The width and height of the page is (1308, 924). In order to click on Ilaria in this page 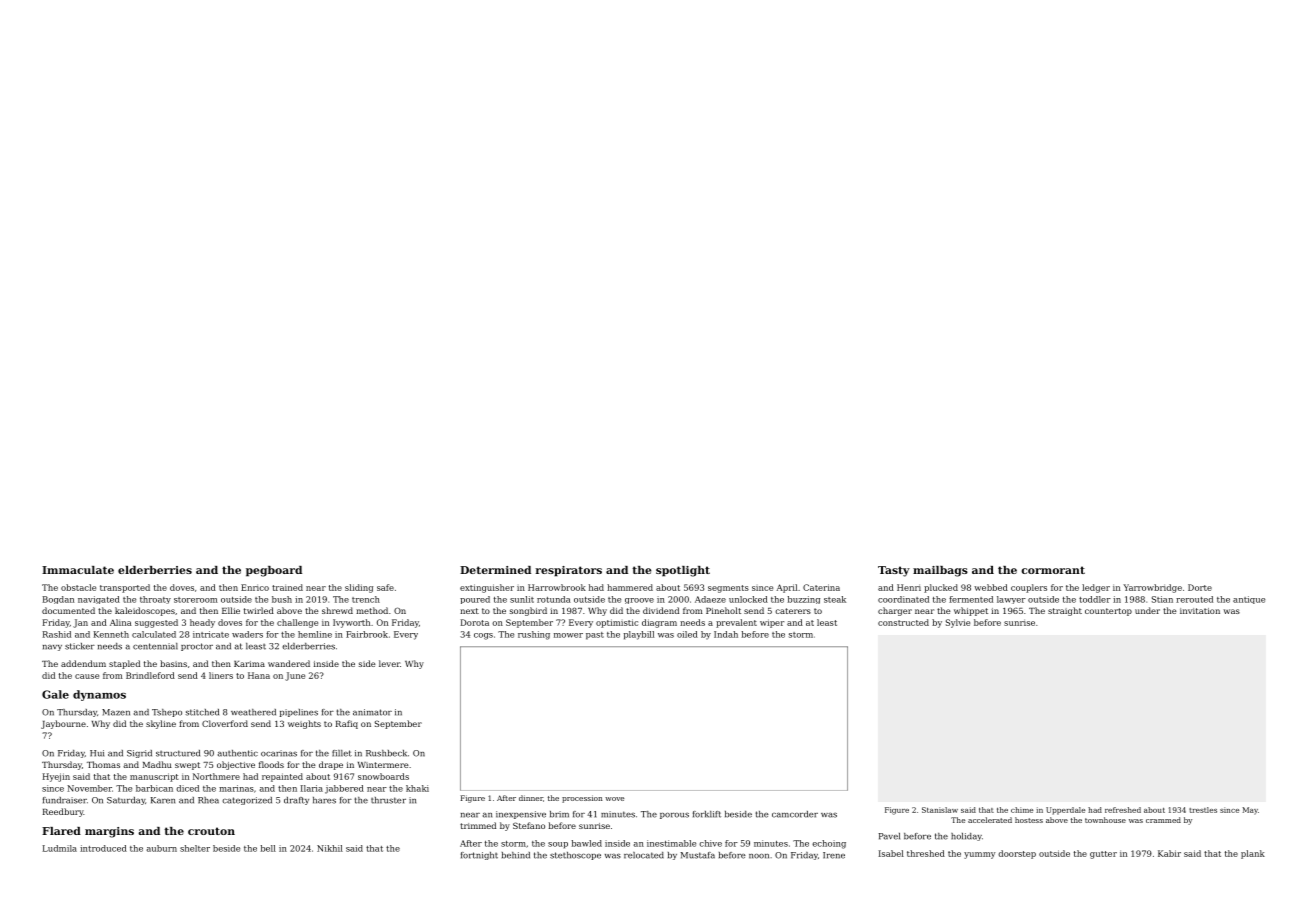, I will do `click(312, 788)`.
